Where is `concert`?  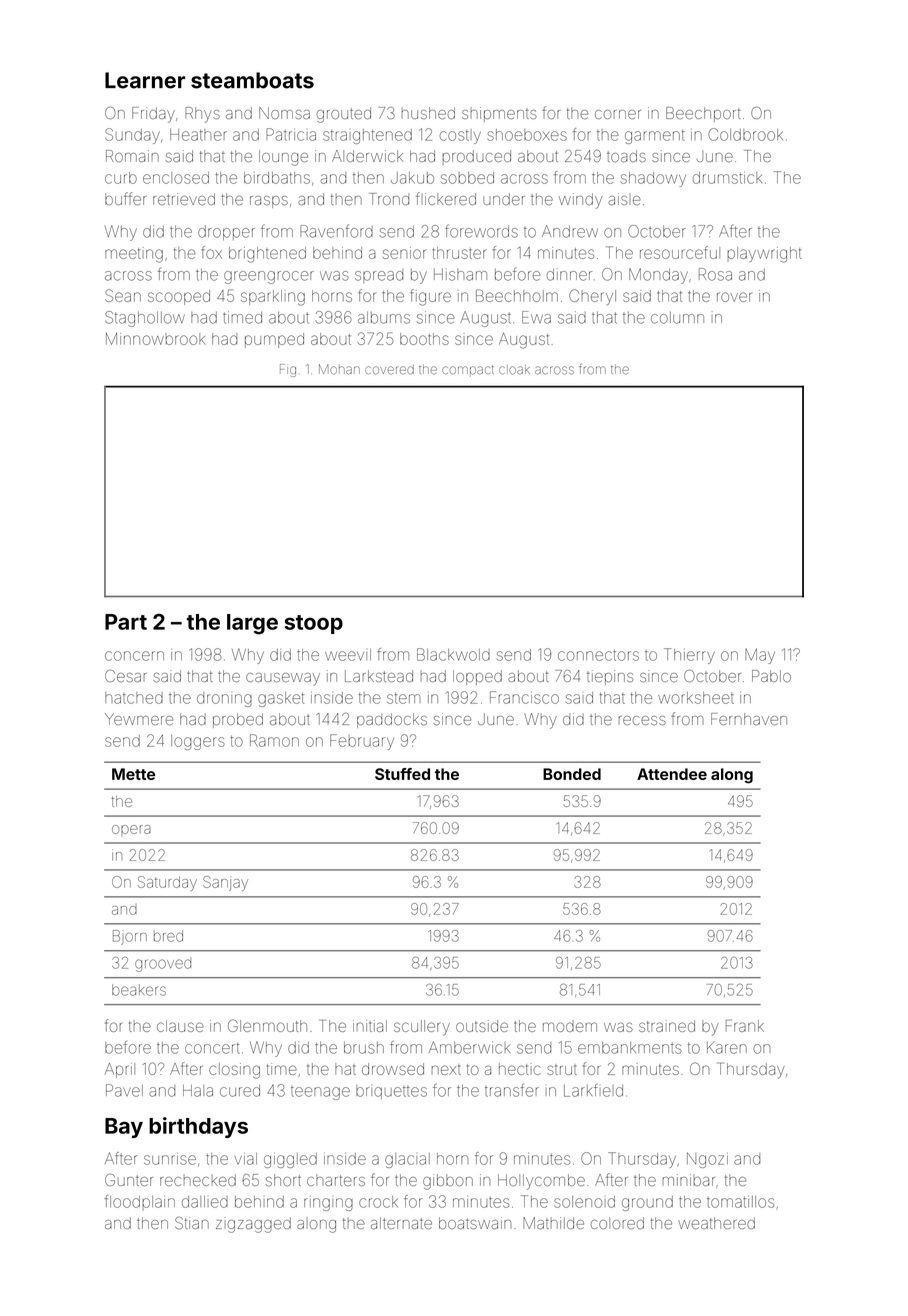 concert is located at coordinates (212, 1048).
